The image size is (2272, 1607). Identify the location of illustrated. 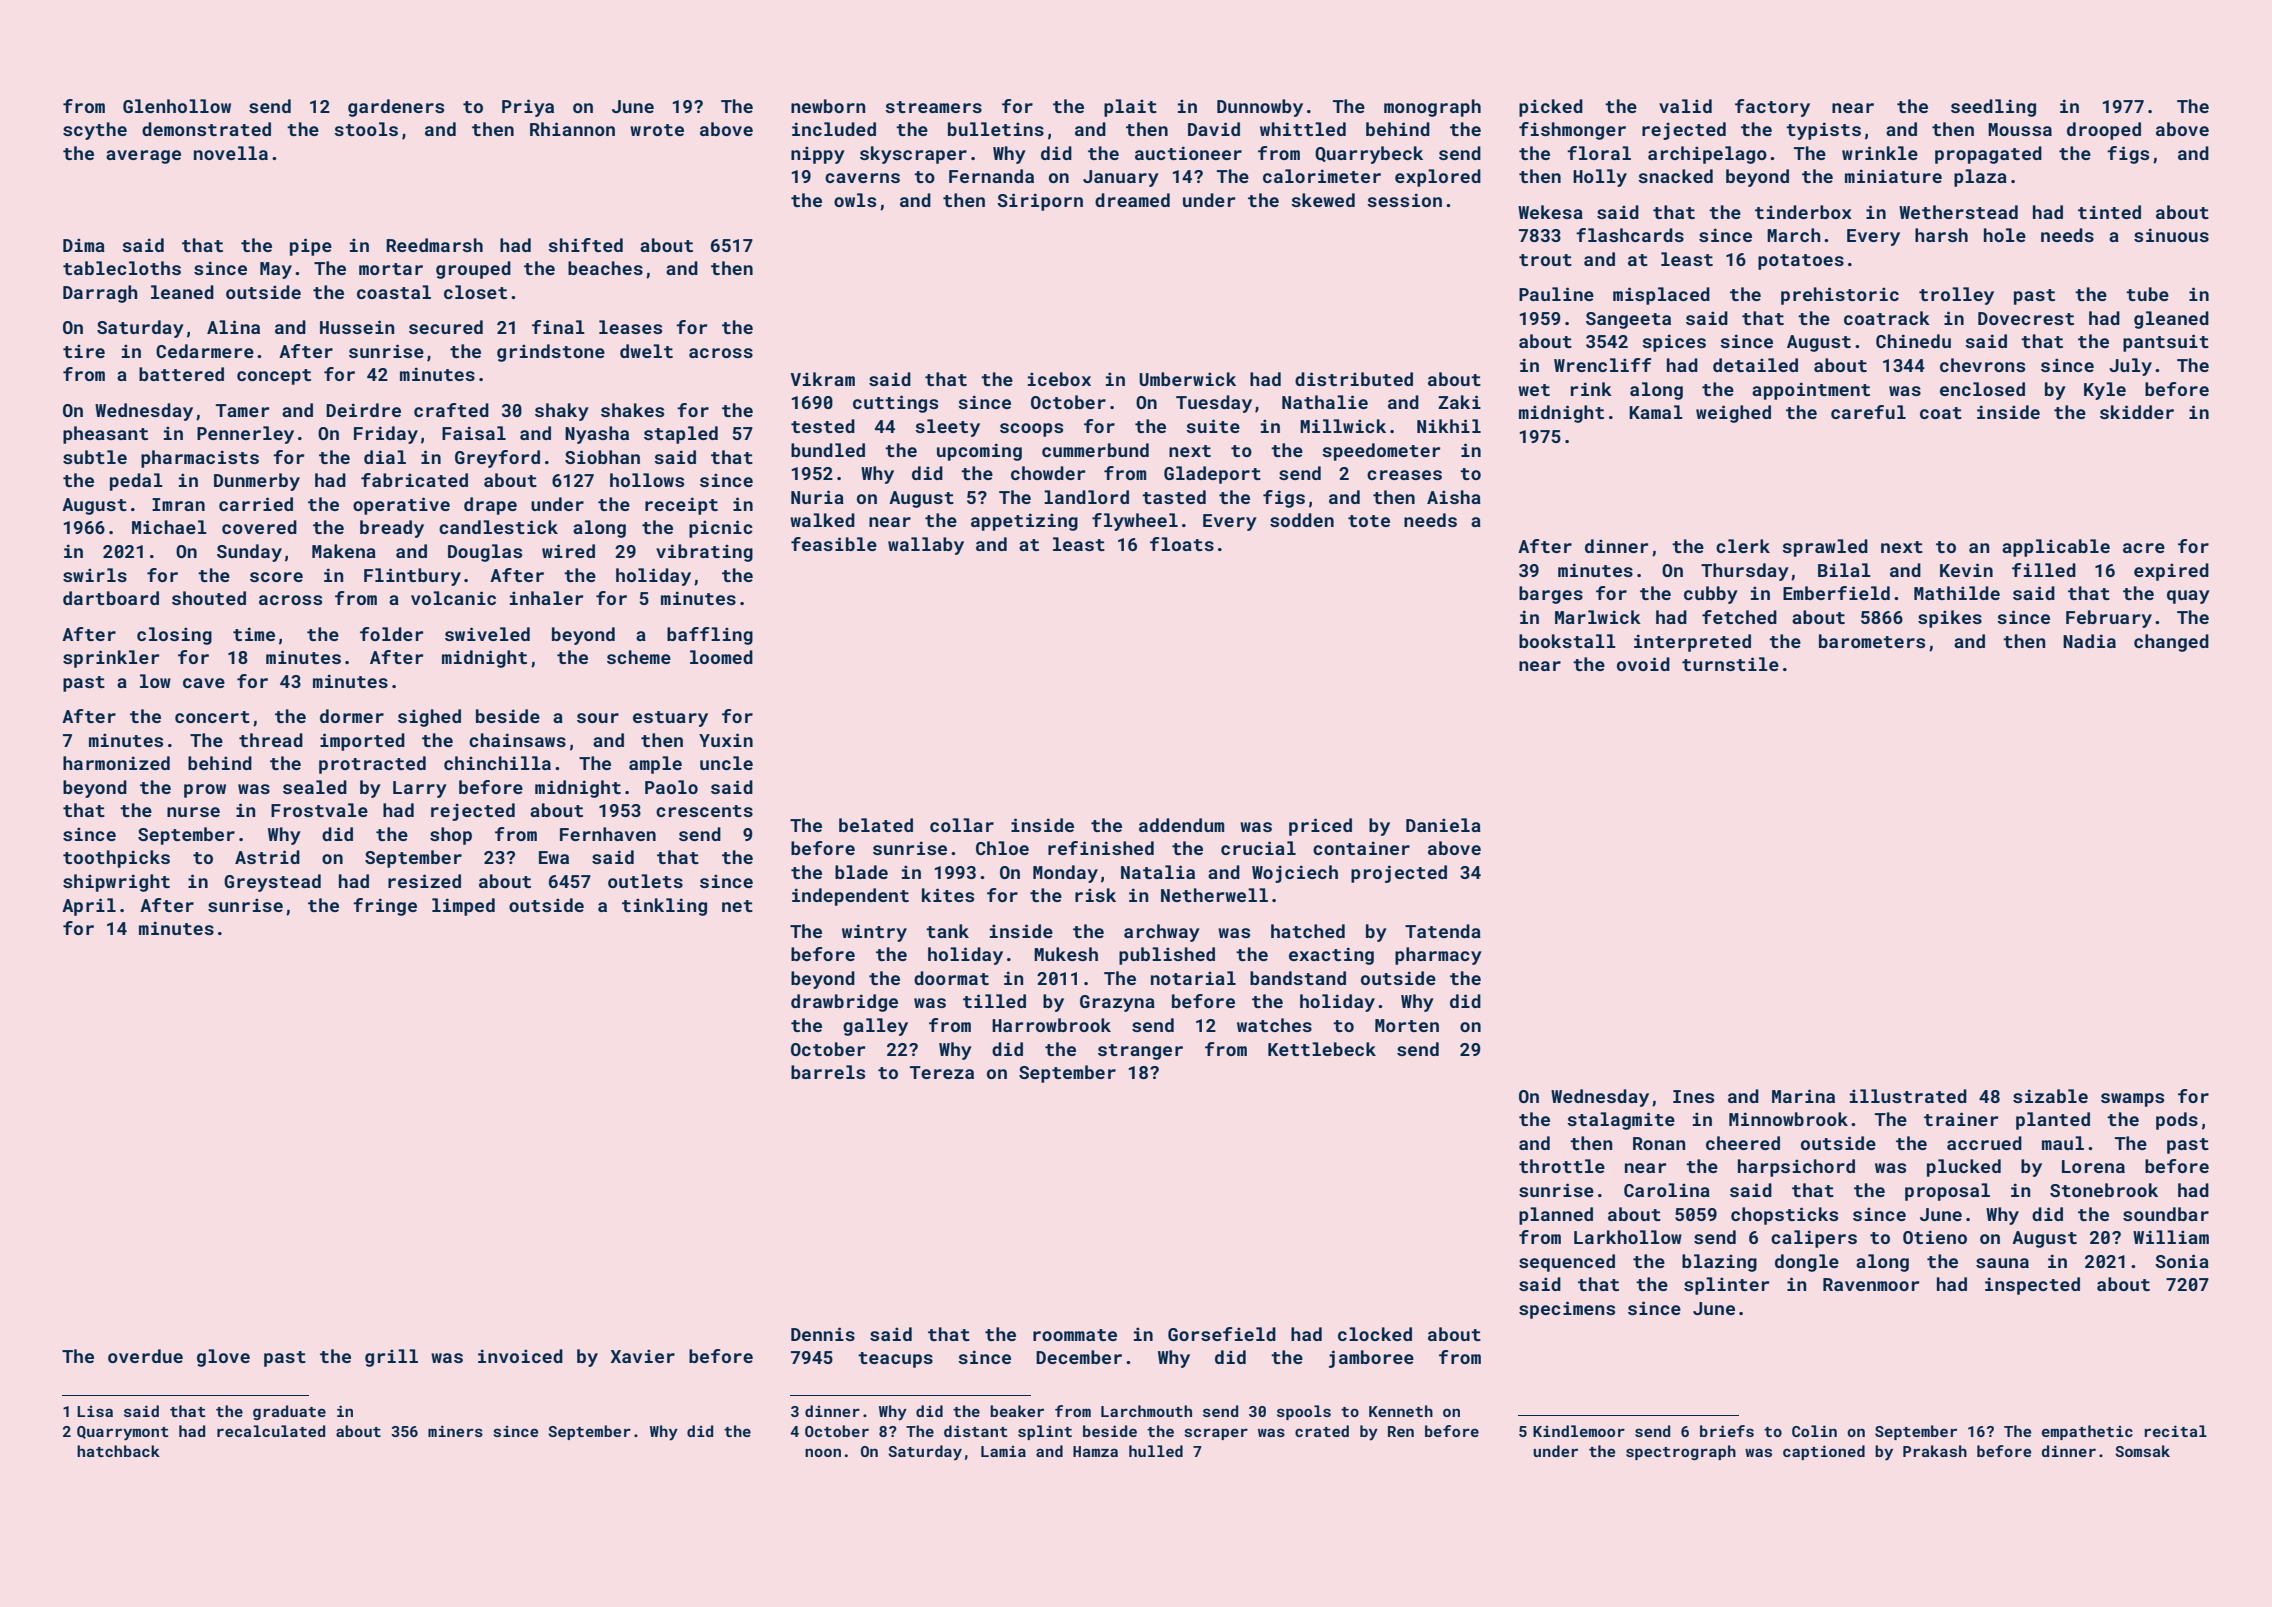
(1908, 1096).
